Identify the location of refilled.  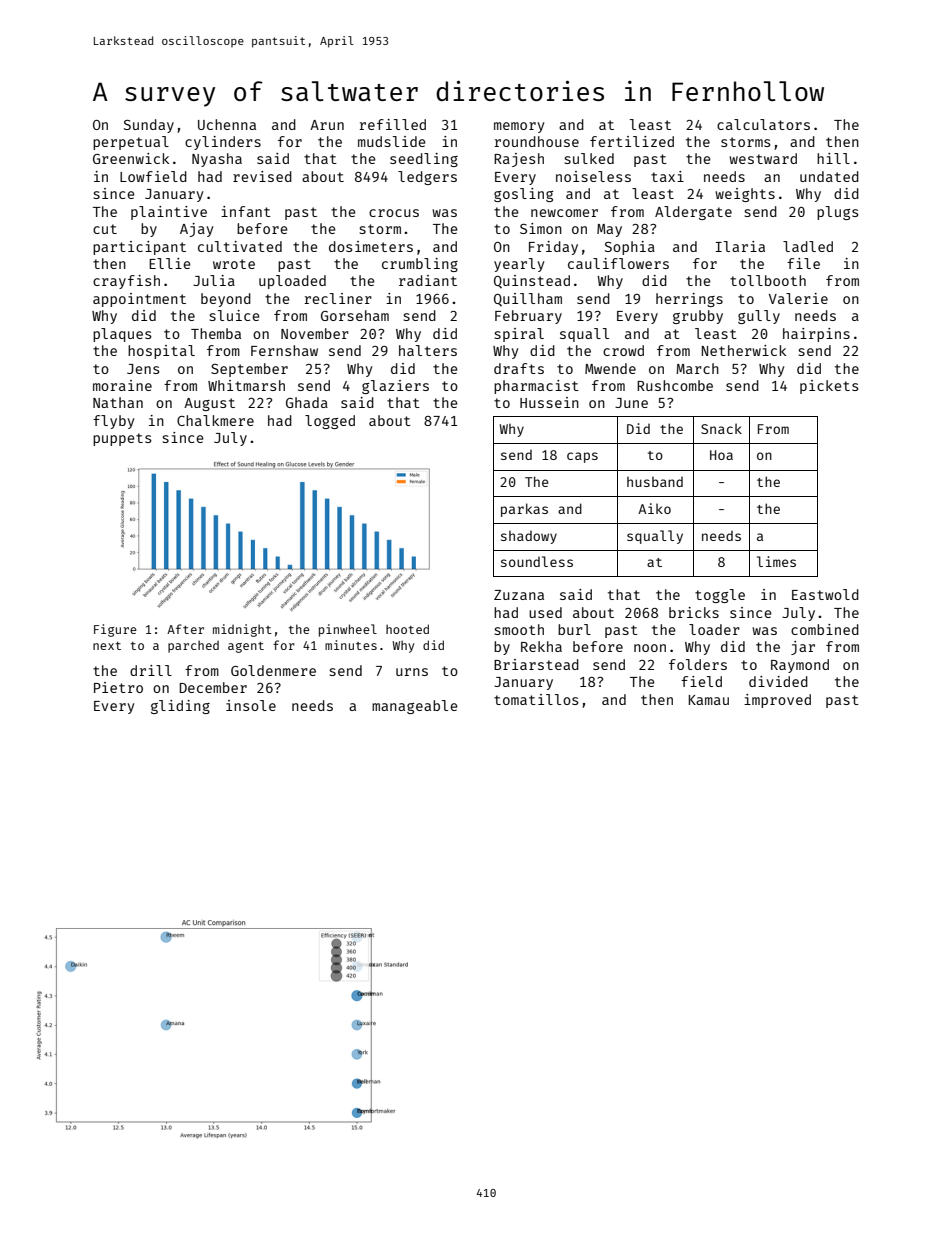
(392, 124).
